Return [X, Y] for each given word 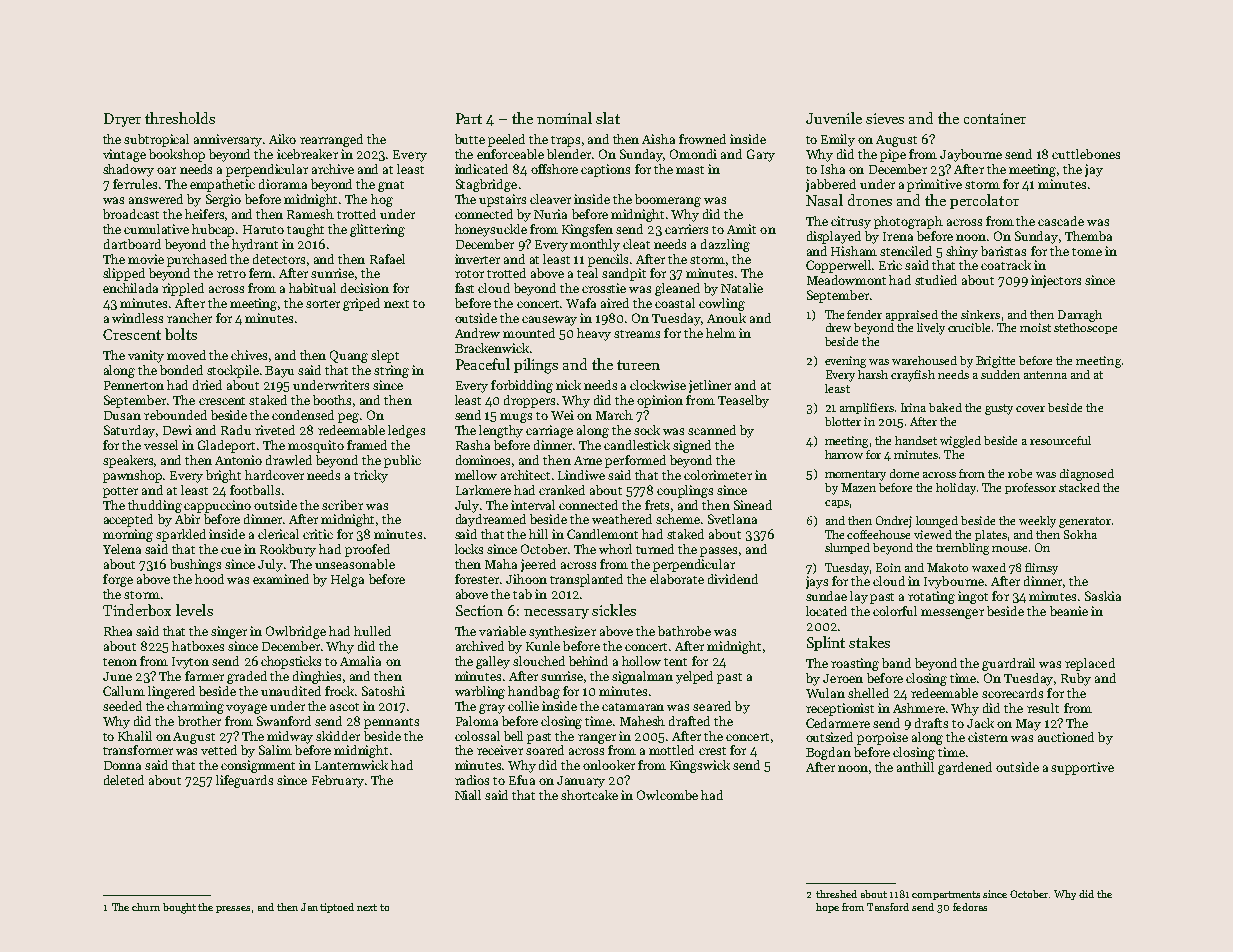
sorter [323, 304]
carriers [686, 229]
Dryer [122, 120]
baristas [1003, 251]
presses [233, 909]
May [1028, 725]
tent [675, 662]
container [995, 118]
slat [608, 118]
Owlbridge [296, 632]
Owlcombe [667, 795]
